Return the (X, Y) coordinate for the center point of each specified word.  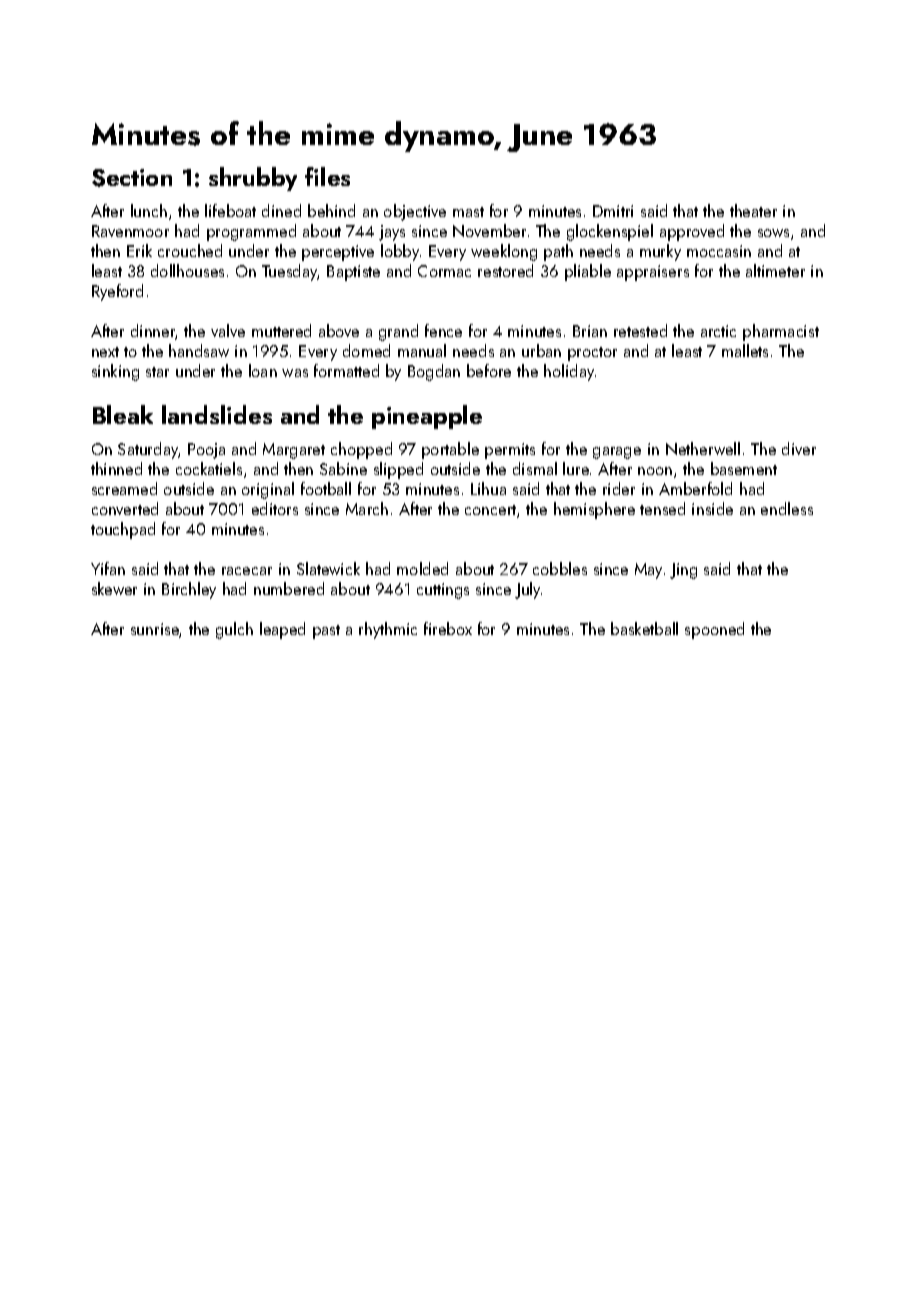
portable (450, 450)
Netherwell (703, 448)
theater (753, 210)
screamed (124, 488)
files (327, 176)
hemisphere (594, 510)
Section (132, 178)
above (339, 330)
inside (712, 508)
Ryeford (117, 292)
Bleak (123, 414)
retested (640, 330)
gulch (234, 630)
